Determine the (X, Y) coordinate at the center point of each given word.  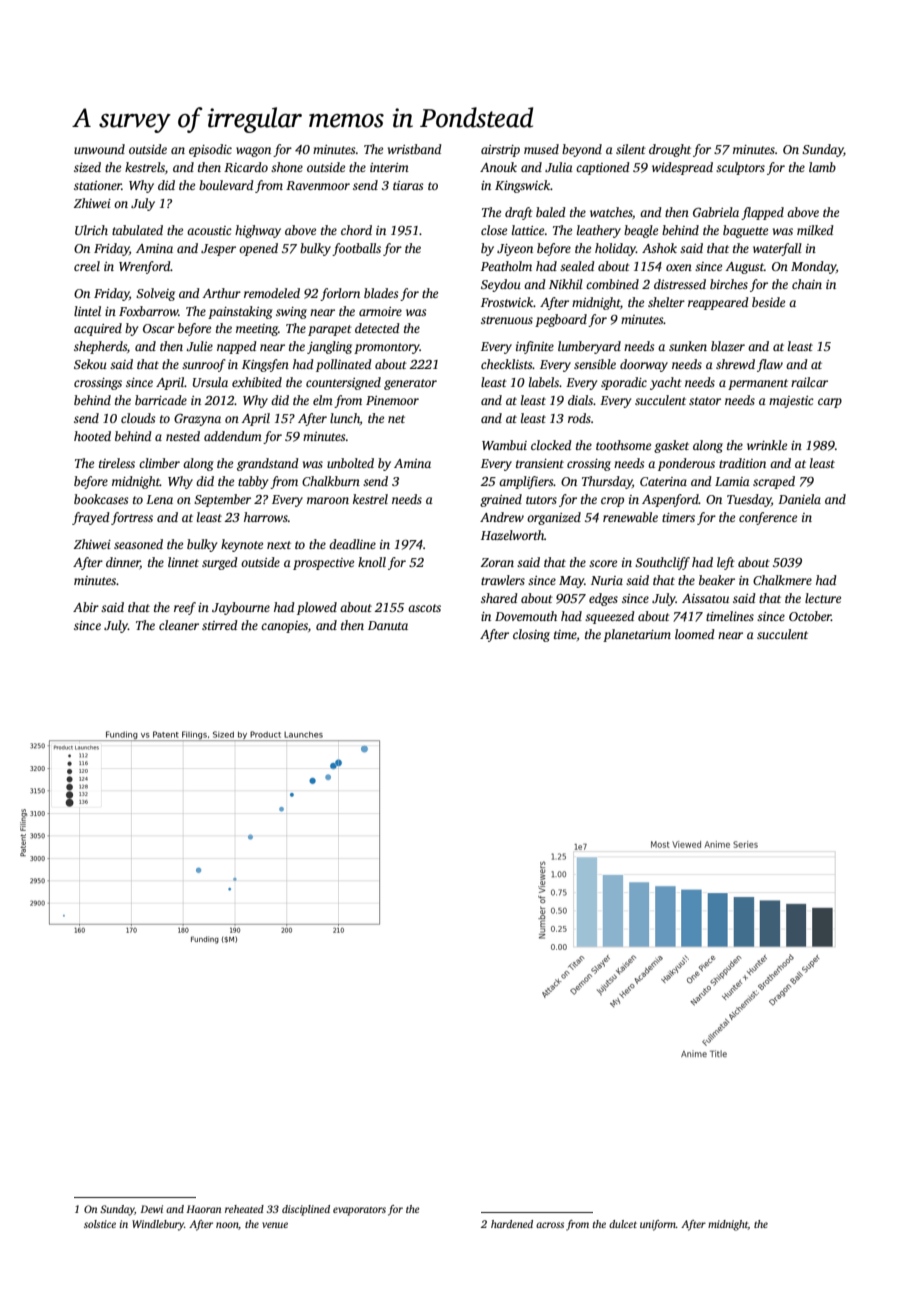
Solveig (155, 294)
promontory (387, 348)
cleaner (179, 625)
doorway (644, 365)
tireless (117, 463)
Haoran (203, 1209)
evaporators (359, 1211)
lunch (345, 418)
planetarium (637, 635)
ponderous (686, 464)
